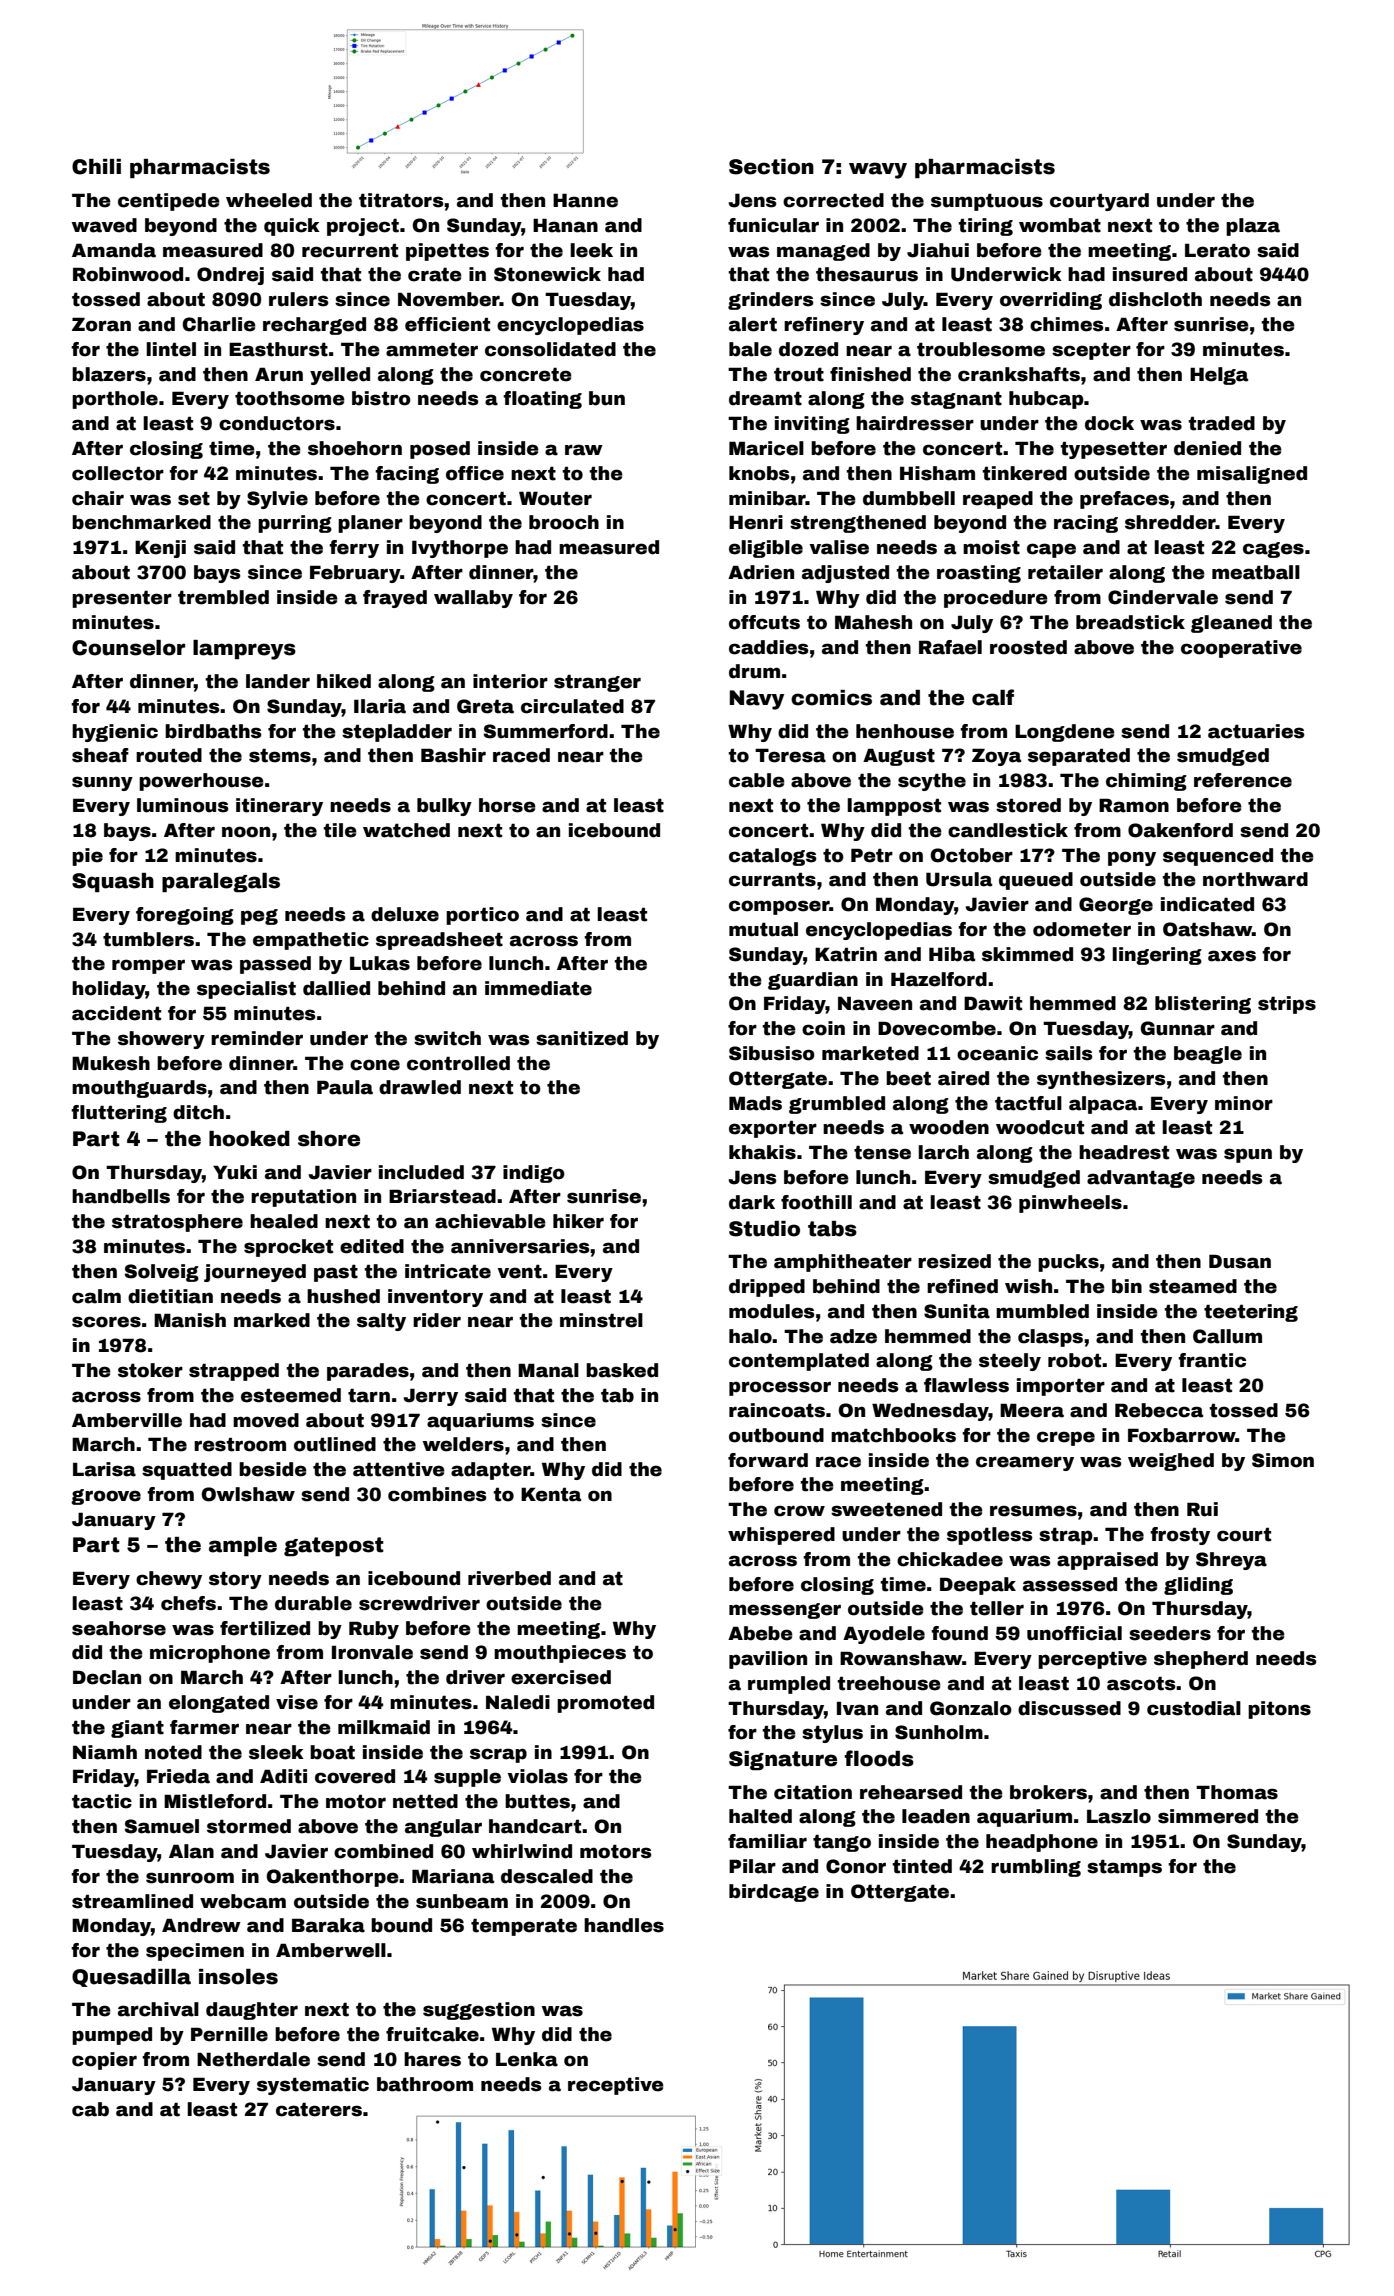 This document has height=2296, width=1394. What do you see at coordinates (345, 1087) in the document?
I see `Paula` at bounding box center [345, 1087].
